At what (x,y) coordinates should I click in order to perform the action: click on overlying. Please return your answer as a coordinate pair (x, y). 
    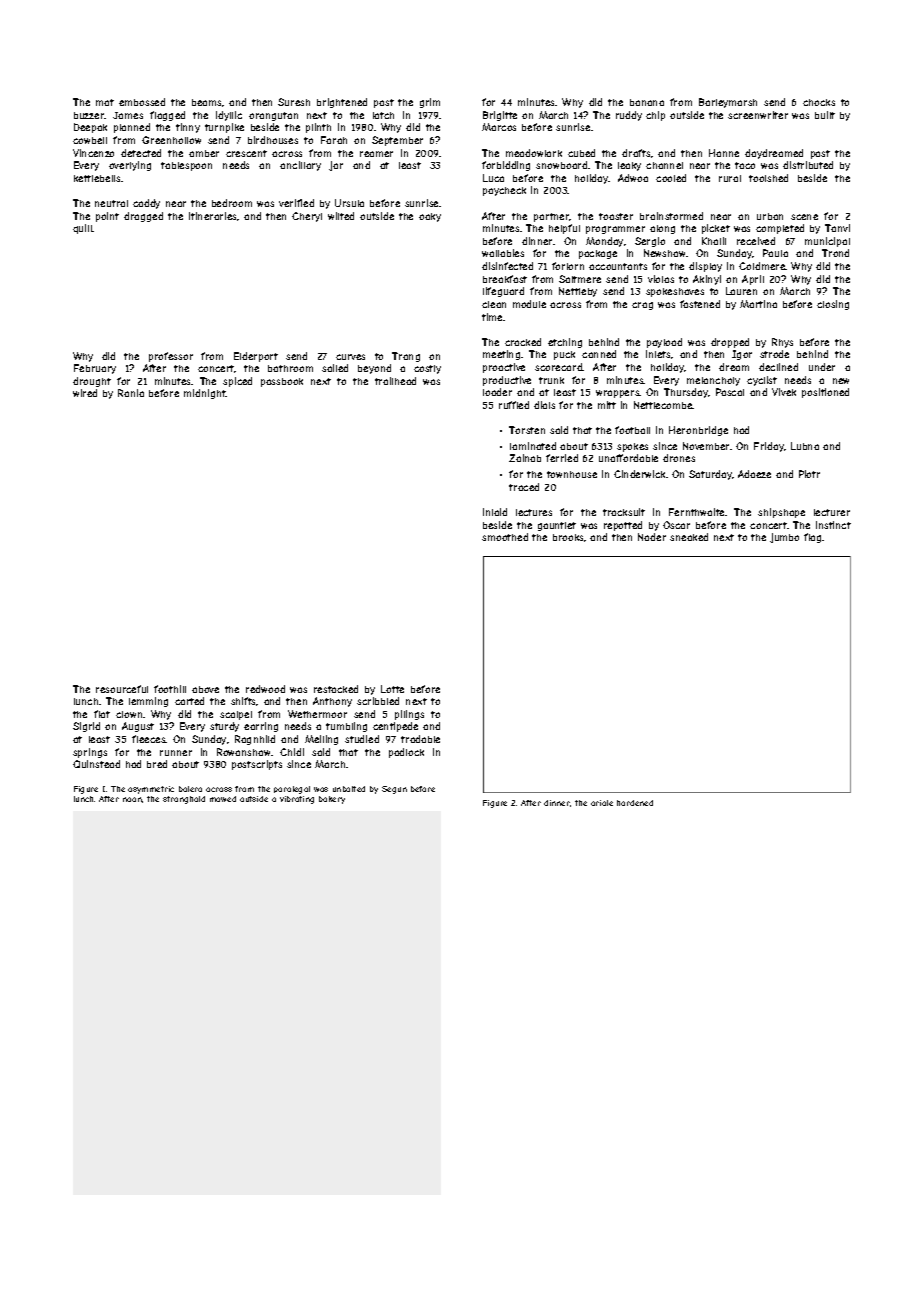
    Looking at the image, I should click on (130, 166).
